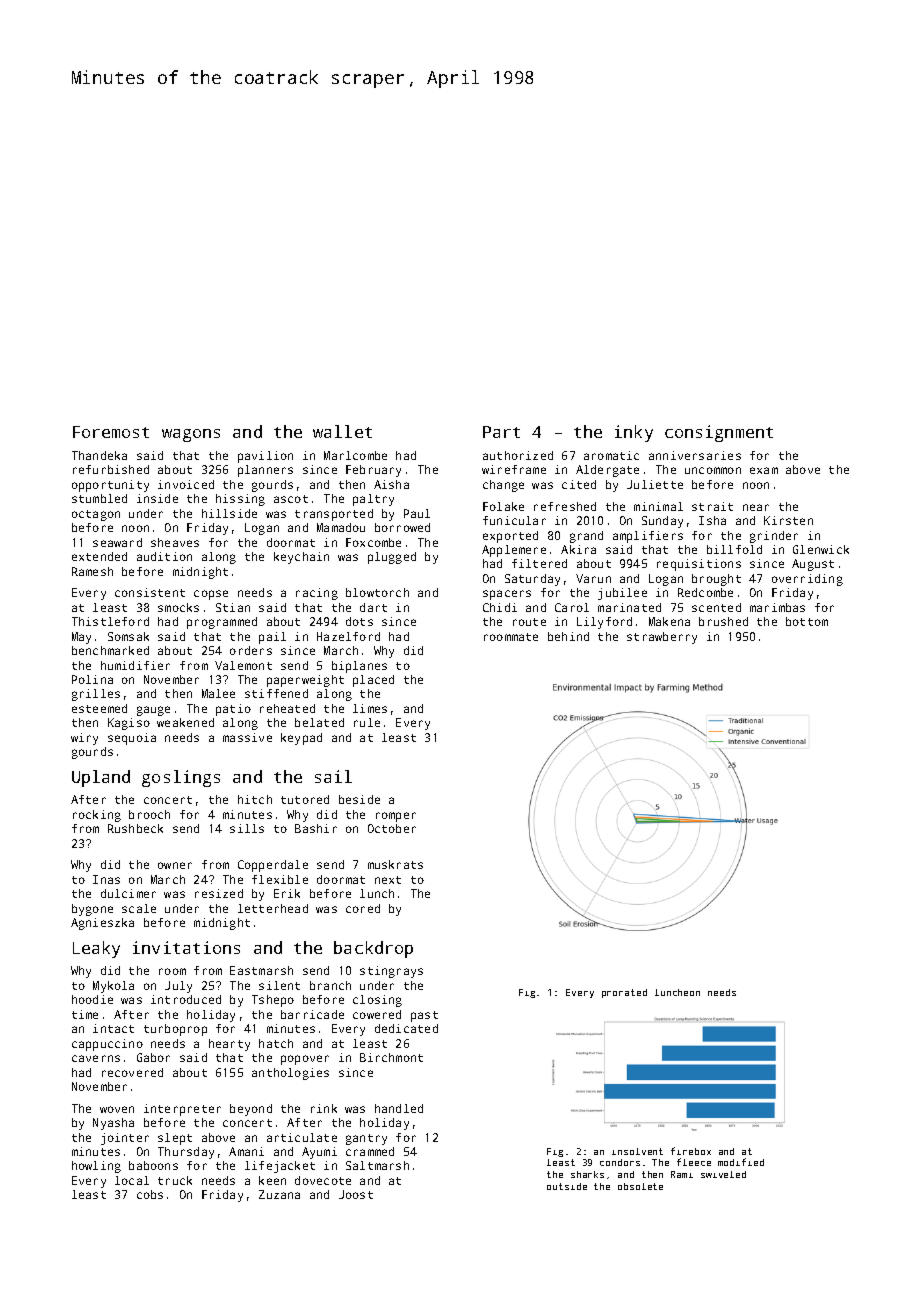  What do you see at coordinates (132, 1180) in the page?
I see `local` at bounding box center [132, 1180].
